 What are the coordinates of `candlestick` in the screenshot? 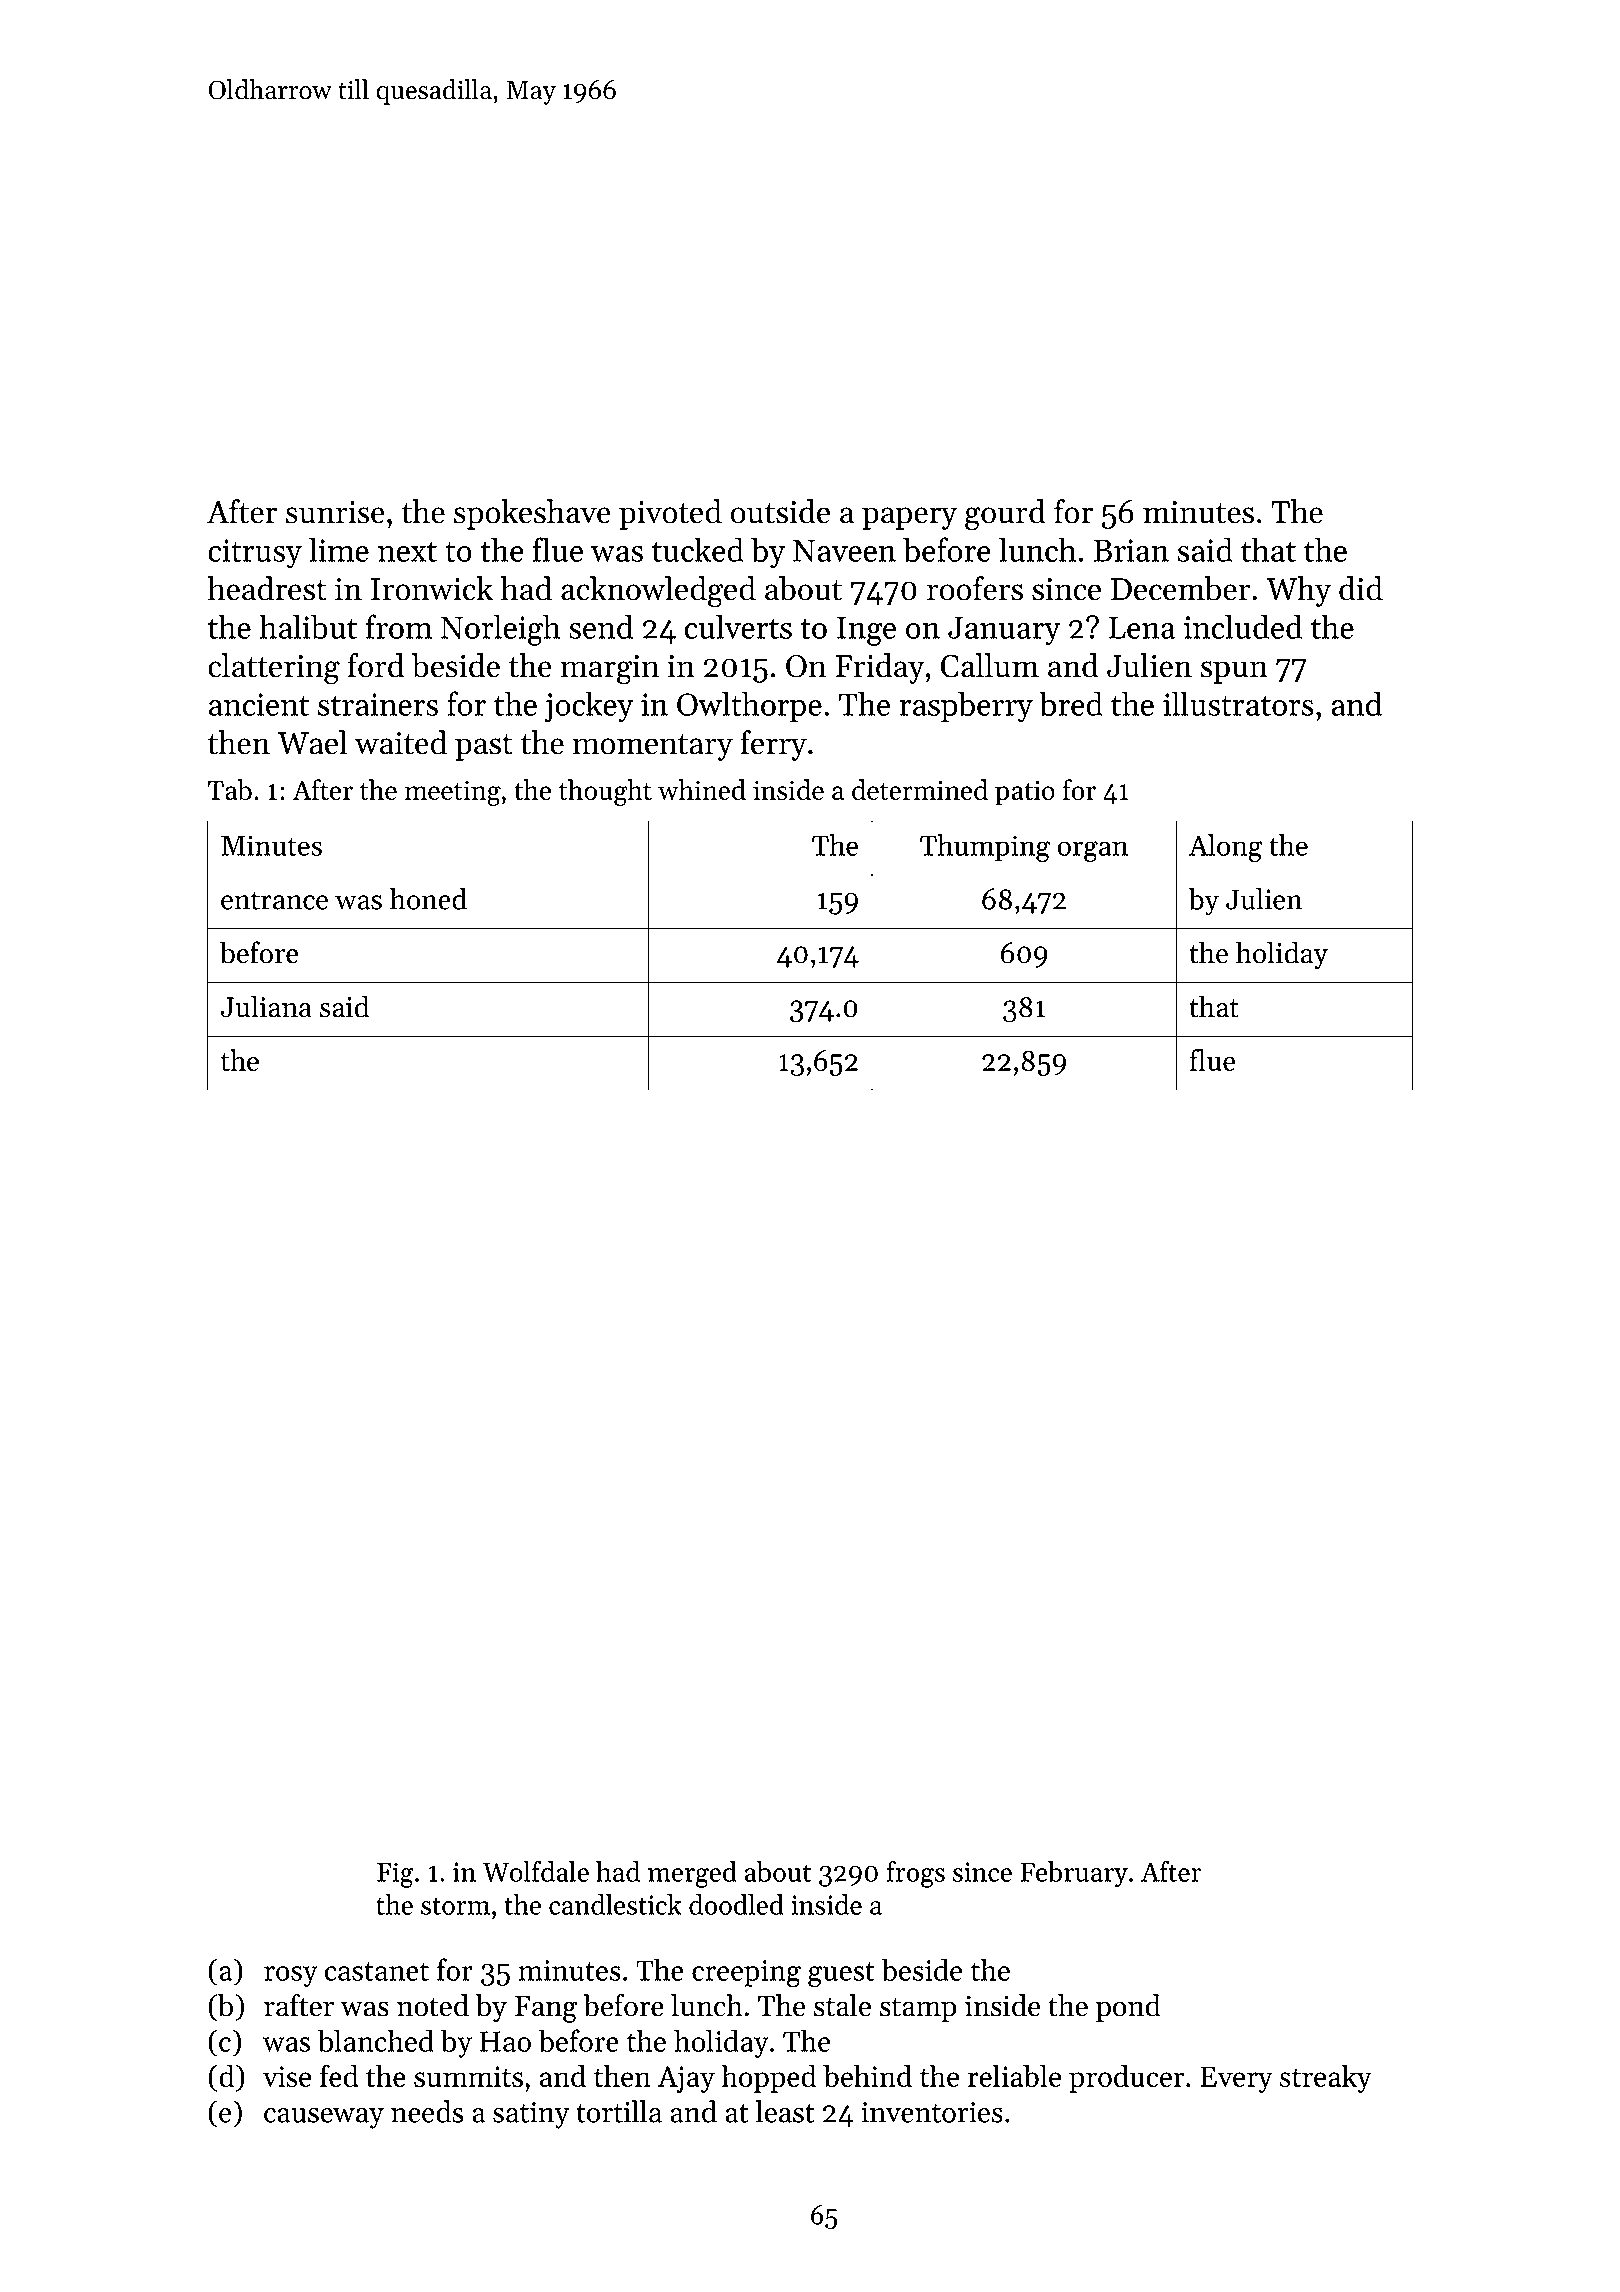 It's located at (615, 1904).
